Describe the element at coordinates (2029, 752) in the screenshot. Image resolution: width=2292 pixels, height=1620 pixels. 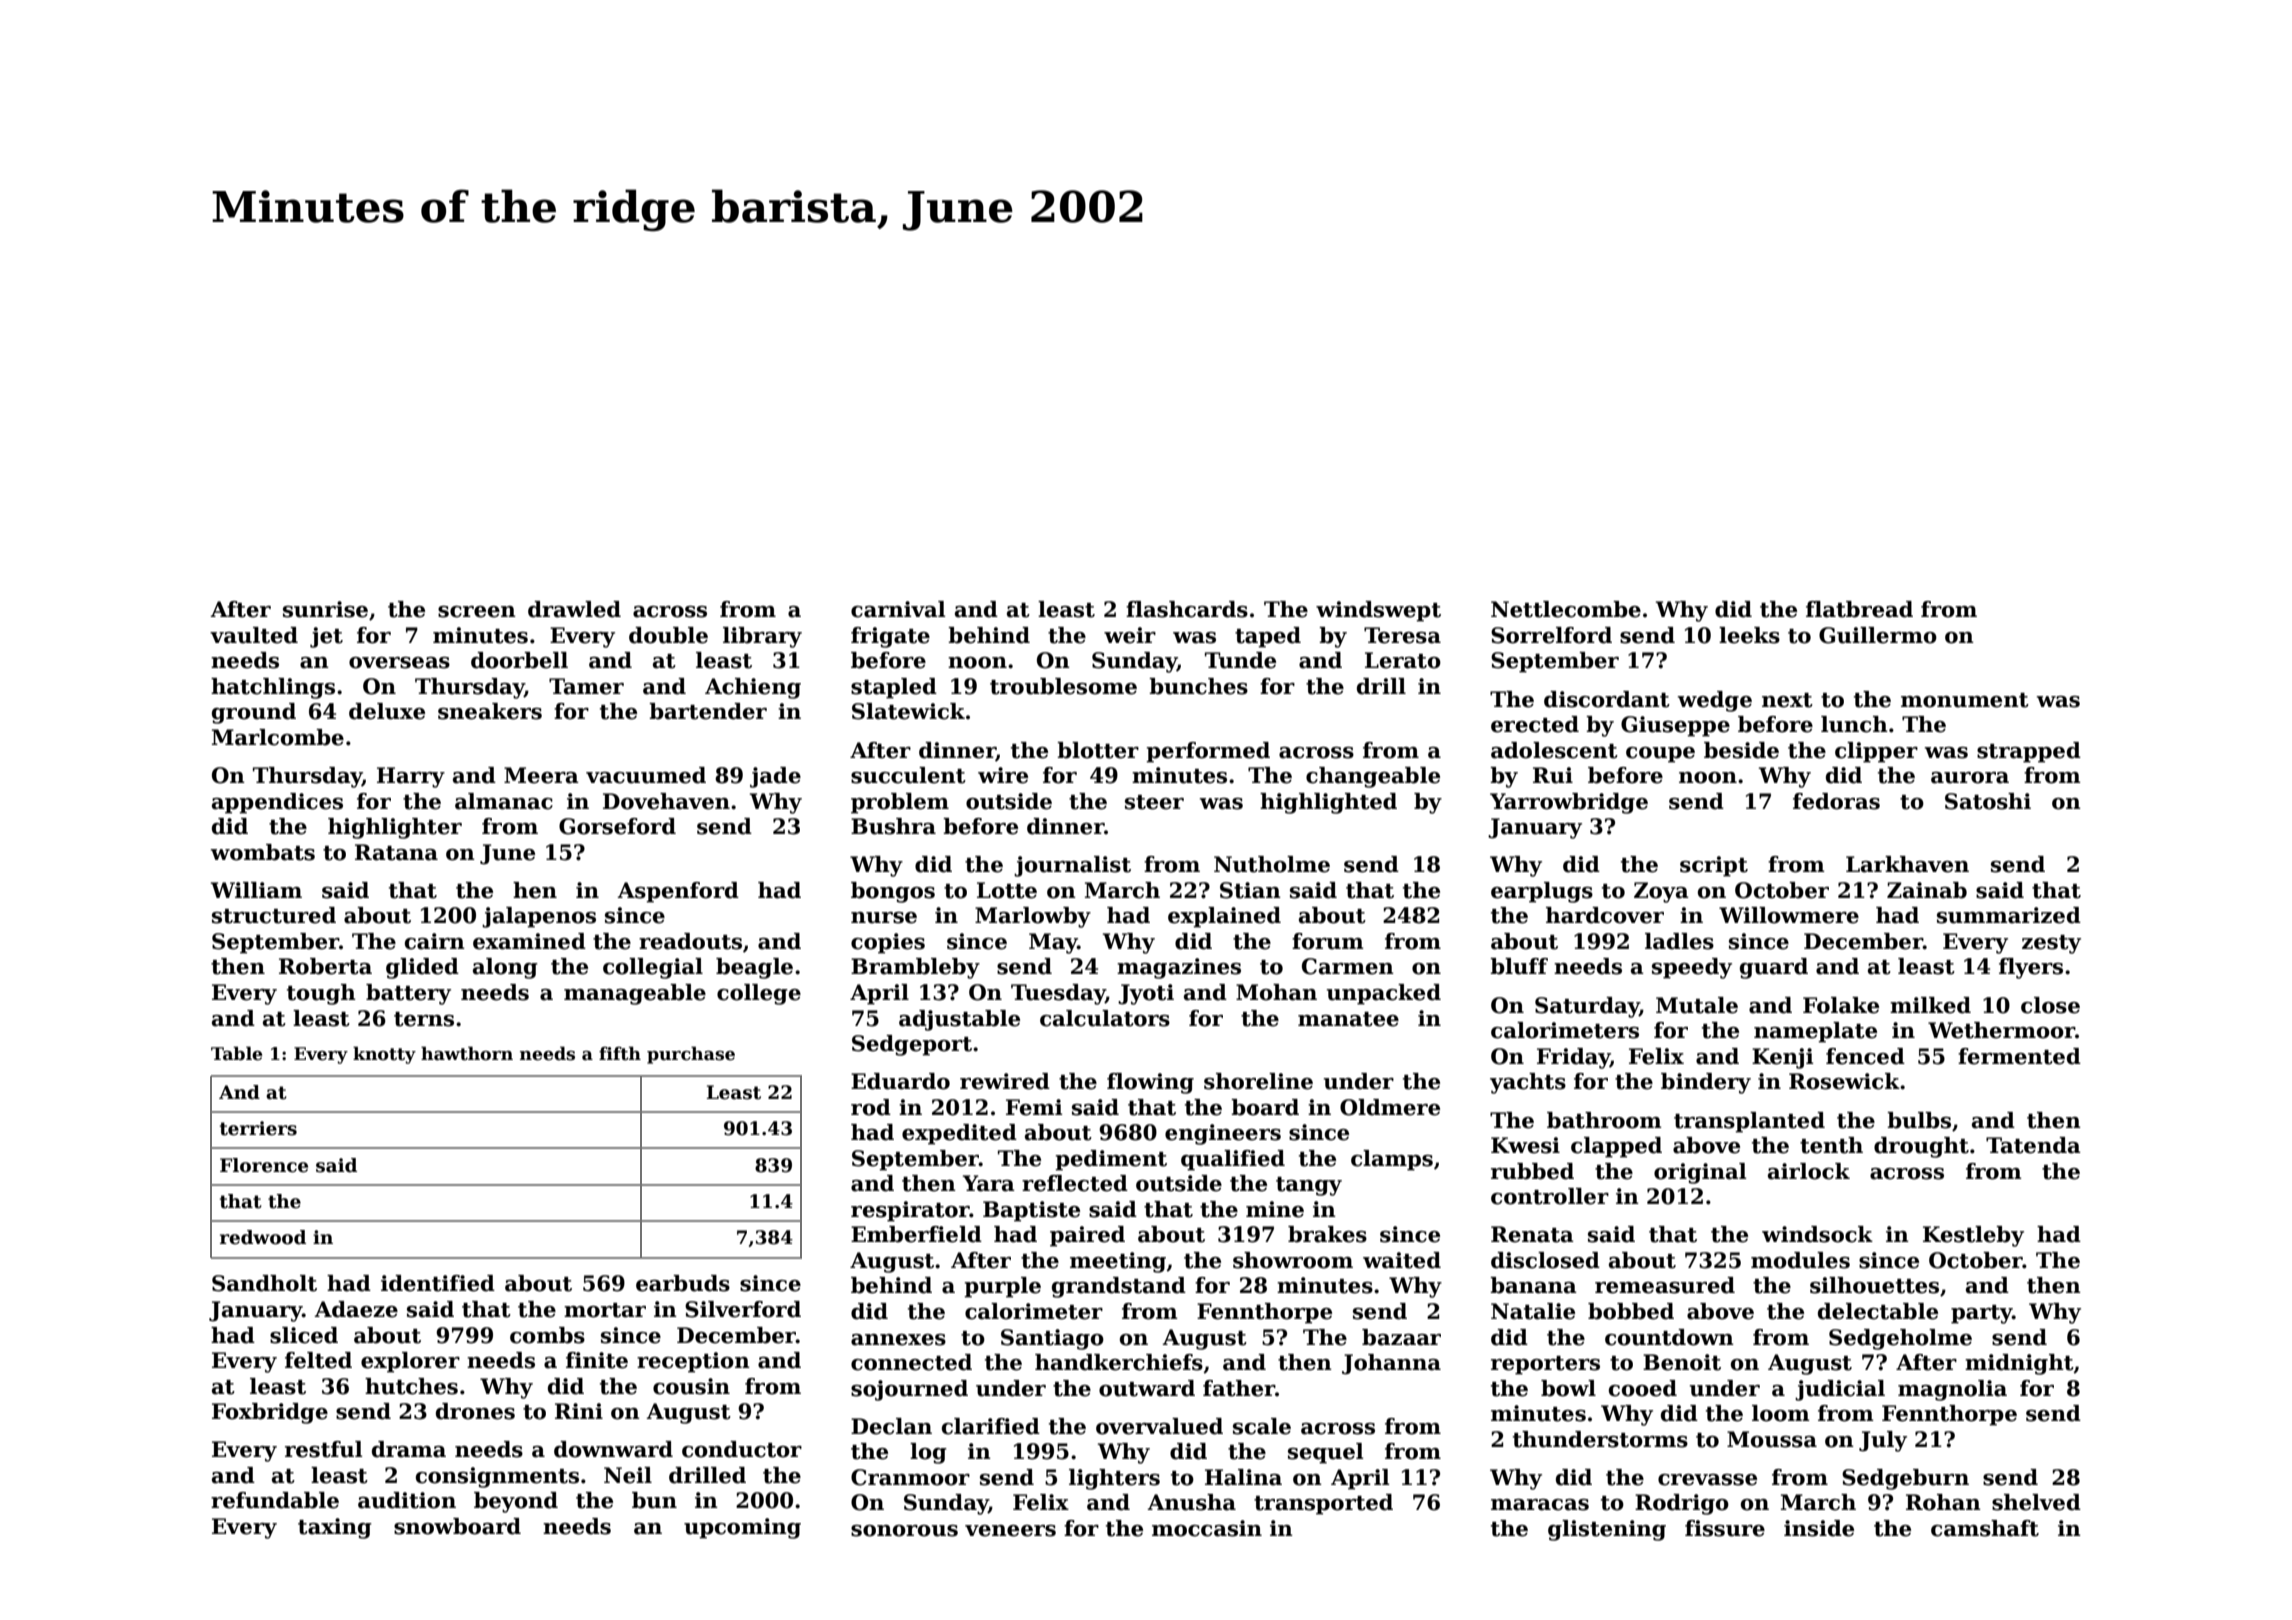
I see `strapped` at that location.
